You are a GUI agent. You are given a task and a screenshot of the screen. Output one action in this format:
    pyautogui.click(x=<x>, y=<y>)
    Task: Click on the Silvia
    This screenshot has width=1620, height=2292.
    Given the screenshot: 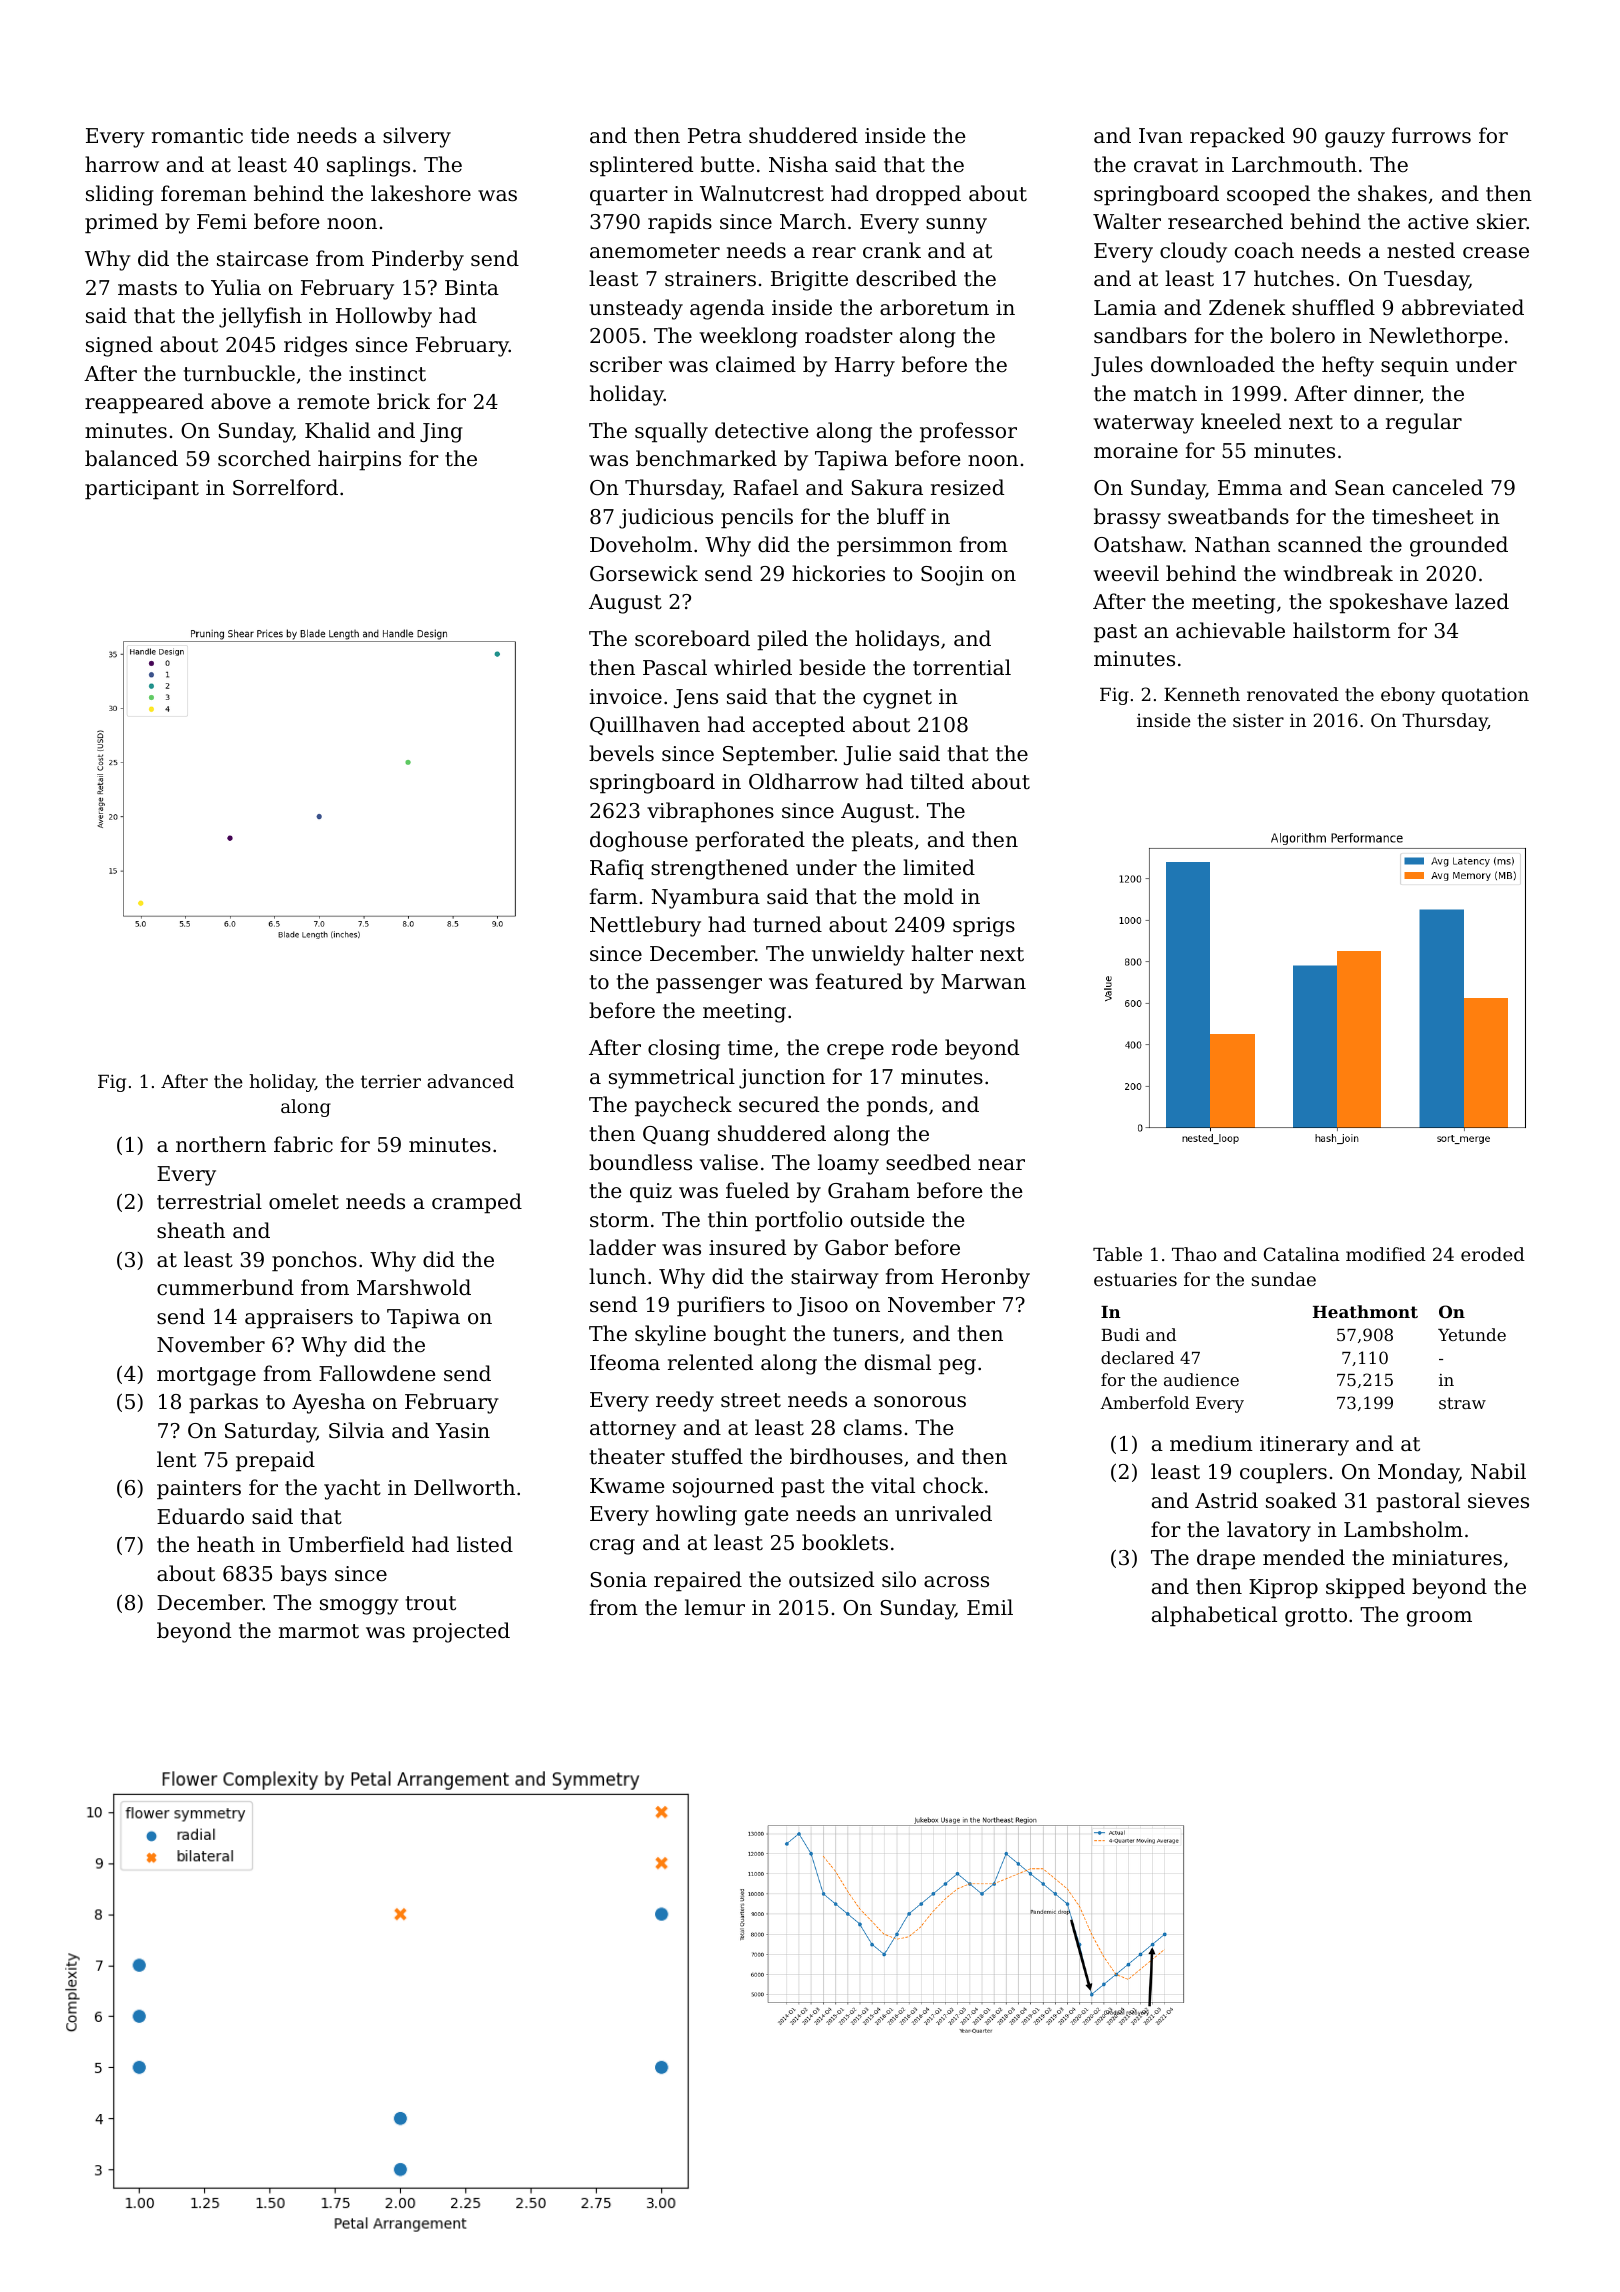 What is the action you would take?
    pyautogui.click(x=356, y=1430)
